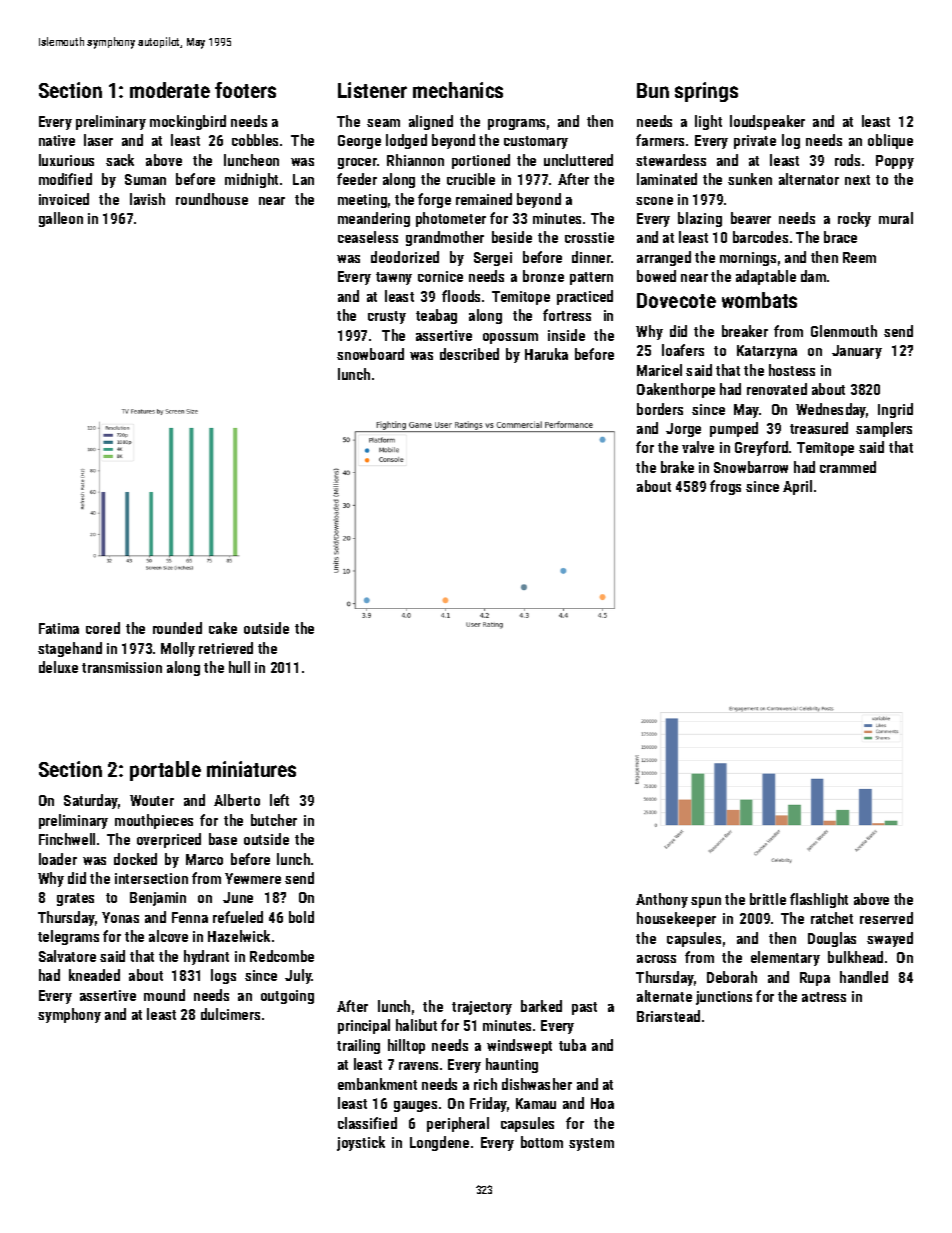 This page has height=1233, width=952. What do you see at coordinates (223, 628) in the page?
I see `cake` at bounding box center [223, 628].
